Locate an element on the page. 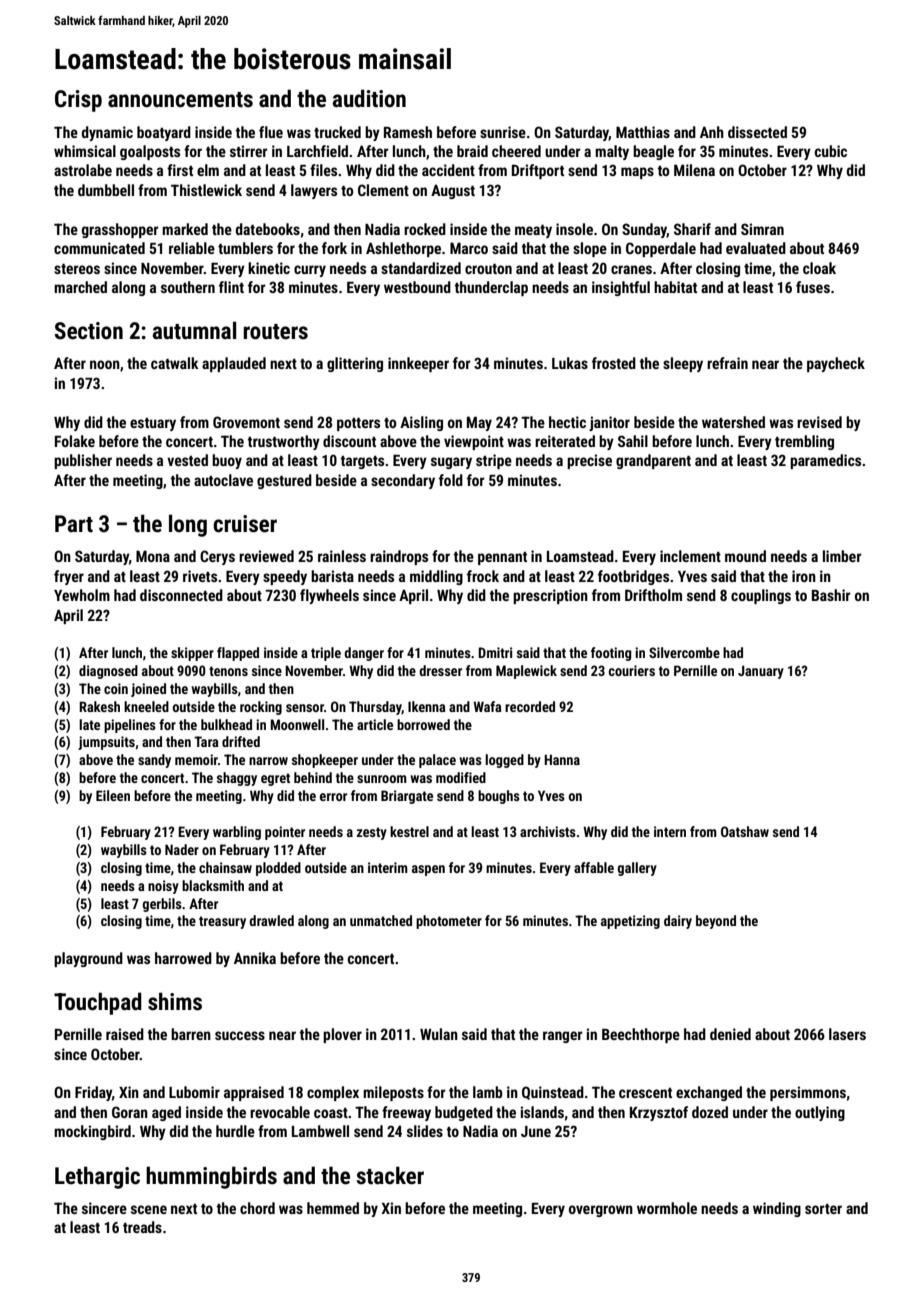 The height and width of the page is (1308, 924). treads is located at coordinates (142, 1227).
